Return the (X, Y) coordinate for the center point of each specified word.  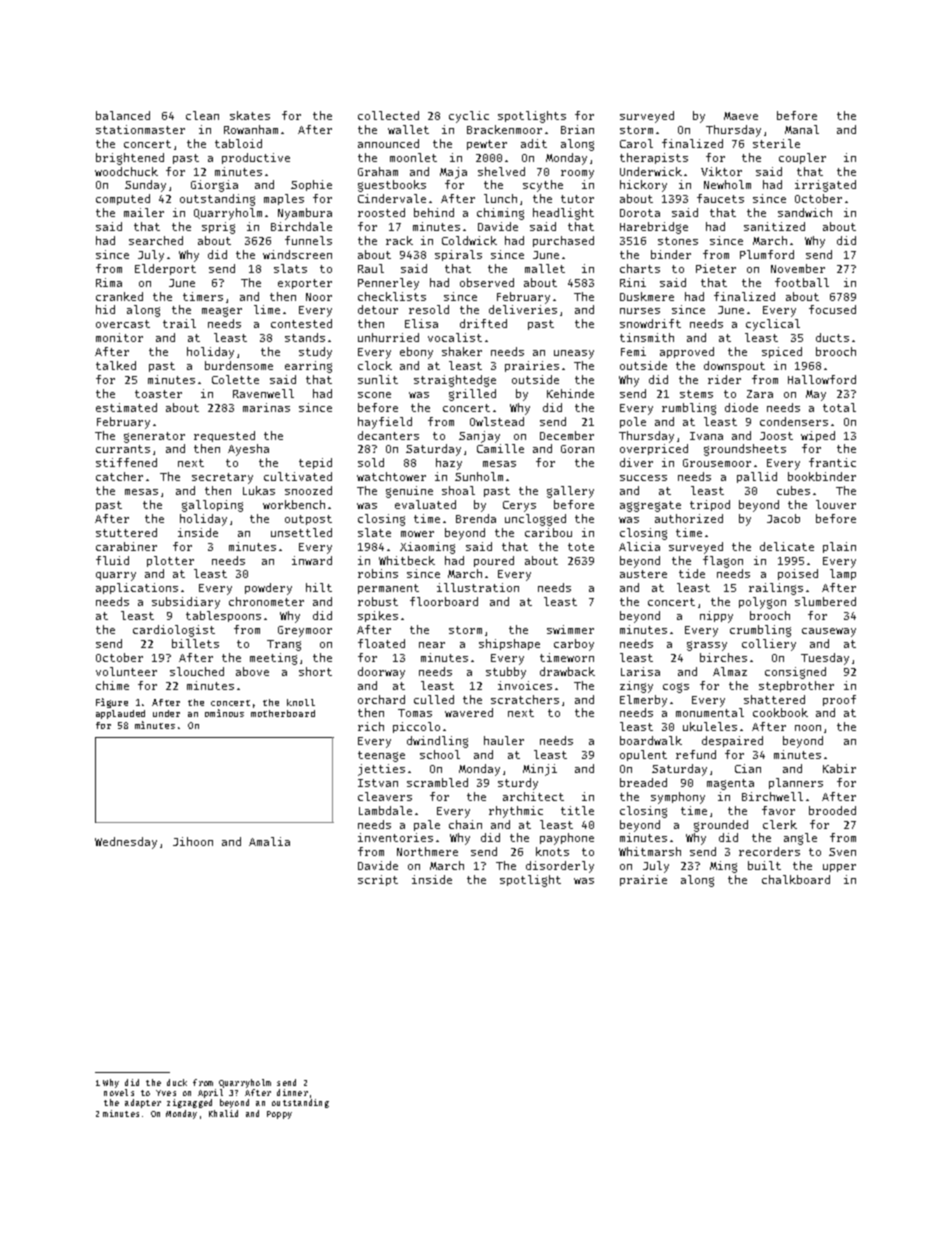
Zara (760, 394)
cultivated (298, 476)
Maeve (741, 116)
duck (177, 1082)
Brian (577, 129)
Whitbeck (407, 560)
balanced (123, 115)
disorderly (560, 867)
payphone (567, 839)
